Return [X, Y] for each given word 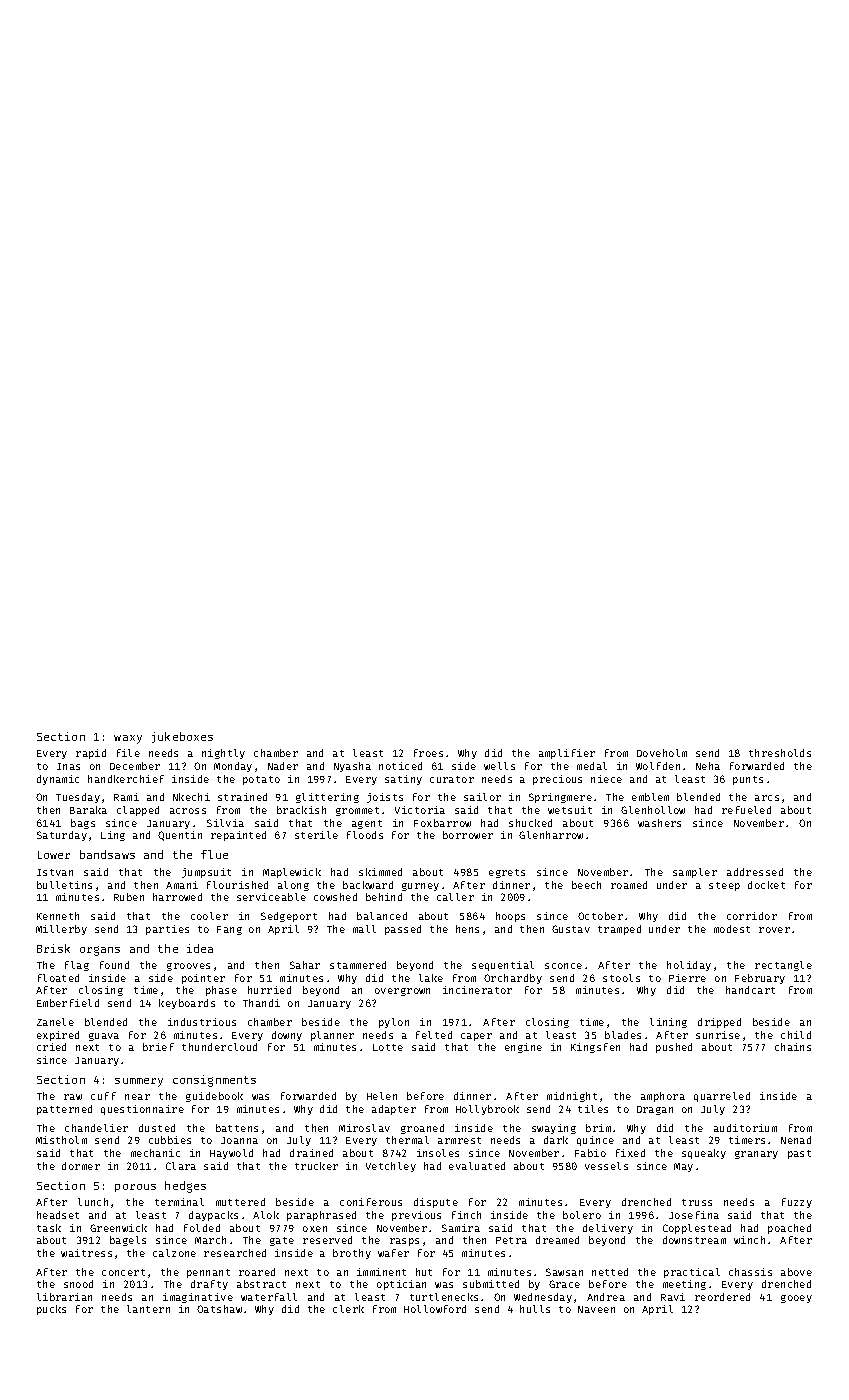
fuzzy [797, 1203]
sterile [316, 835]
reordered [722, 1297]
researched [235, 1253]
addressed [755, 872]
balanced [382, 916]
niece [606, 779]
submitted [491, 1284]
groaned [422, 1129]
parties [167, 930]
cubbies [170, 1140]
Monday [233, 767]
